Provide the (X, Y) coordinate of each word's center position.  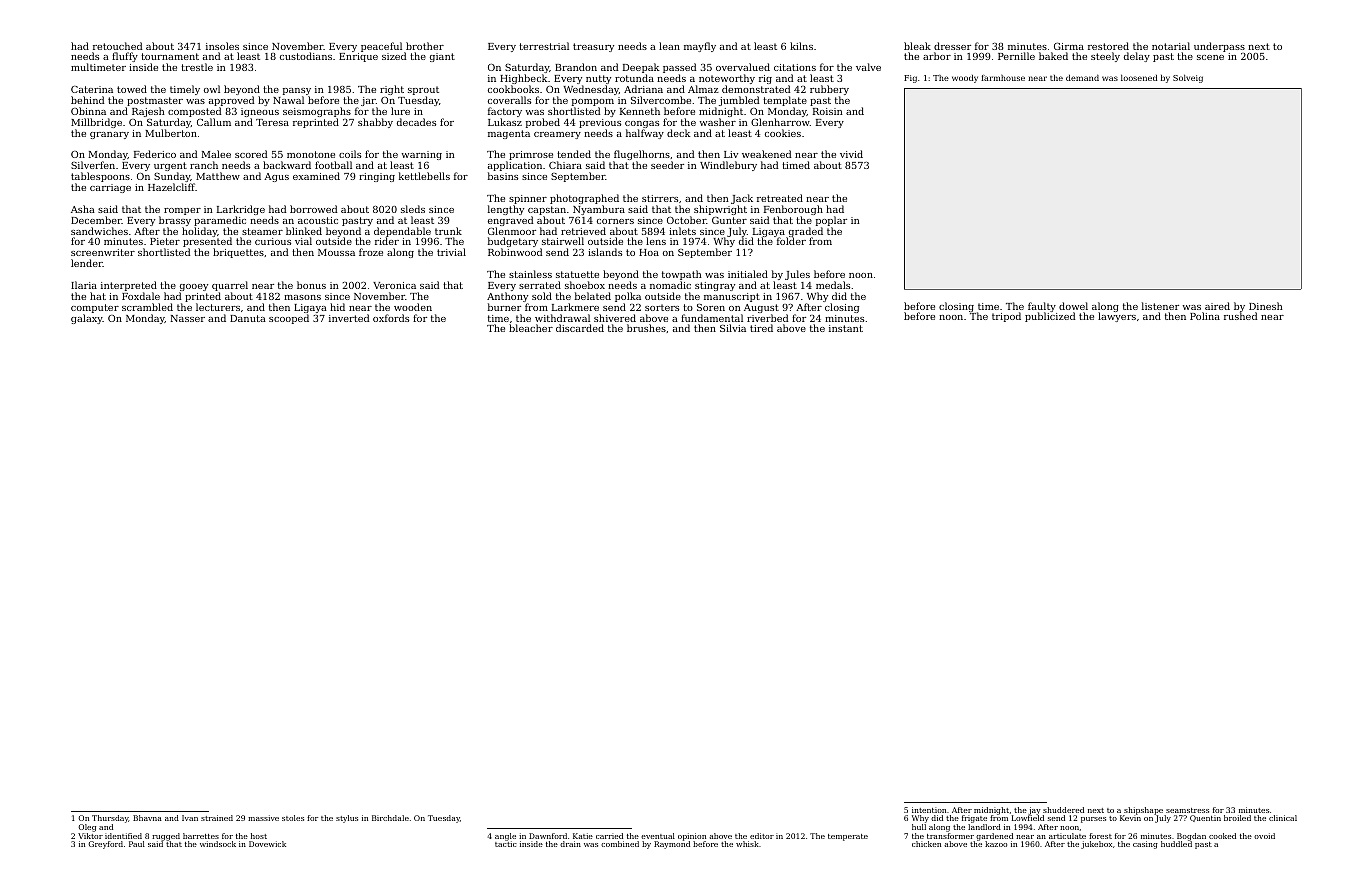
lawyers (1117, 317)
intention (929, 810)
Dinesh (1266, 306)
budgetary (513, 243)
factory (505, 112)
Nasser (187, 318)
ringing (377, 177)
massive (263, 818)
